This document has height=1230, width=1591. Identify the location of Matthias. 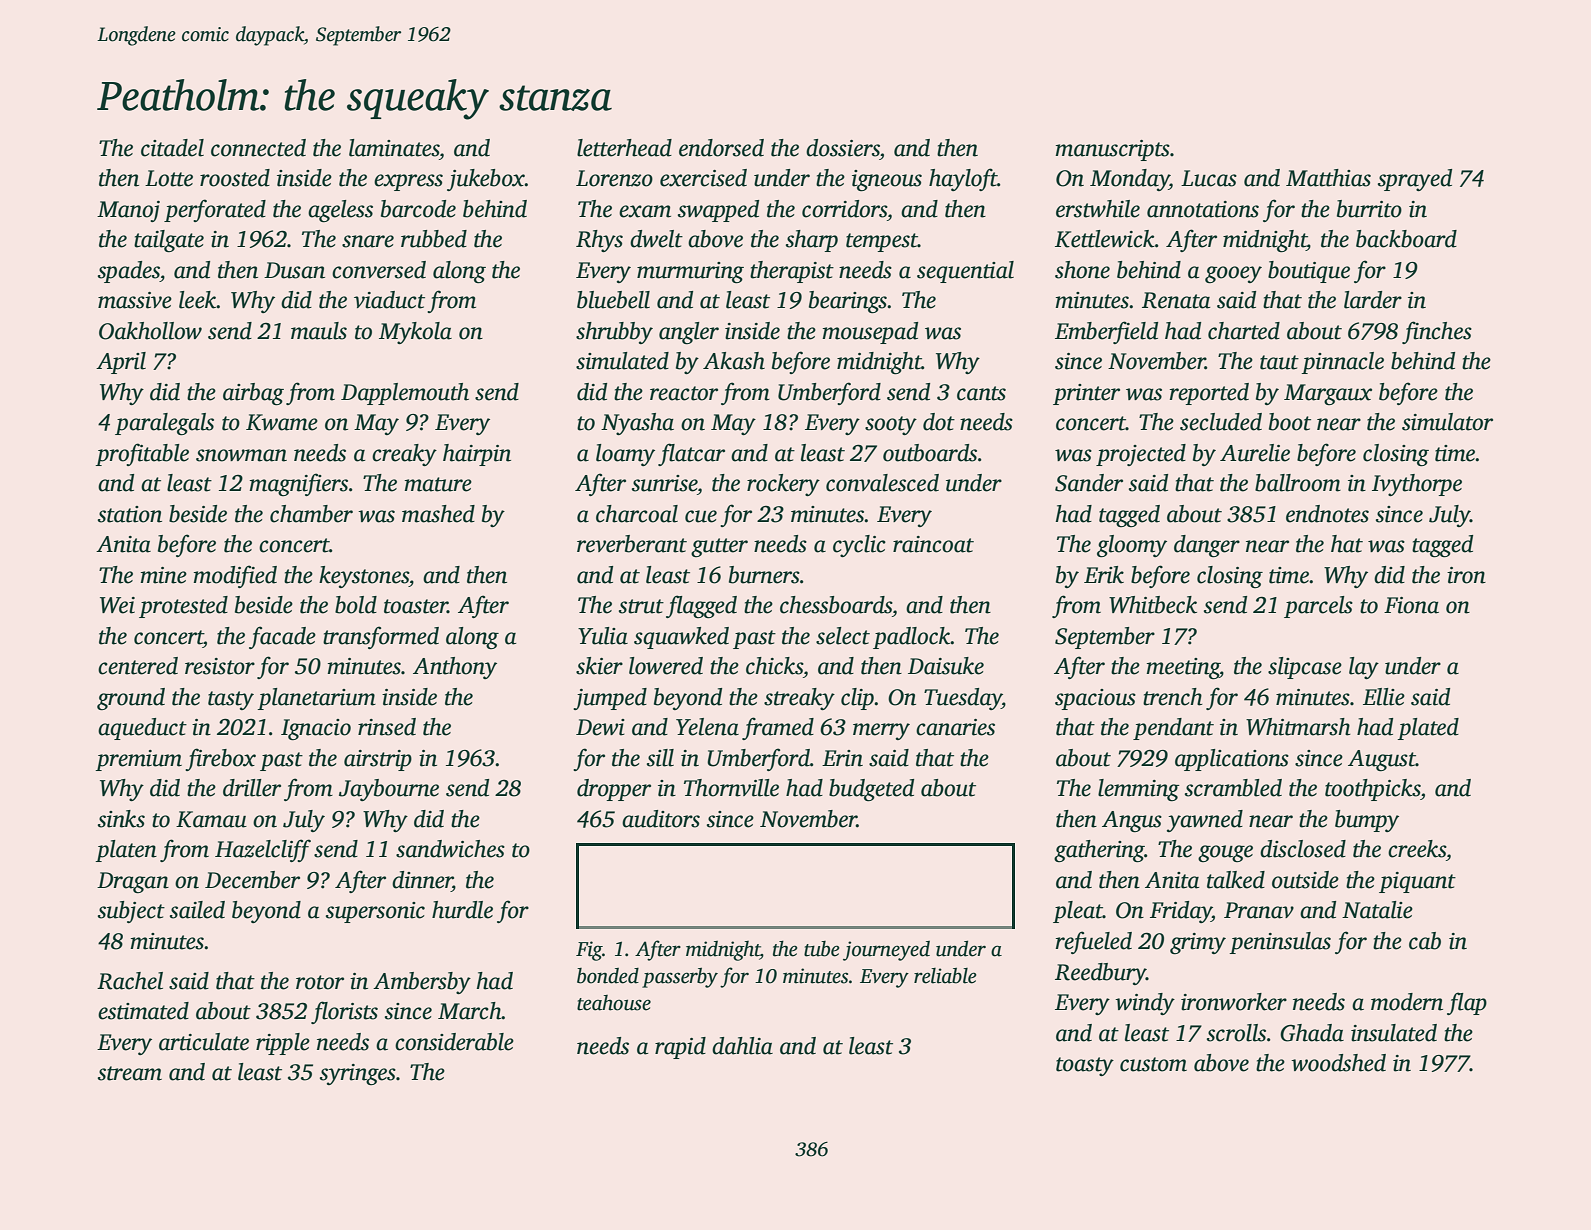
(1328, 178).
